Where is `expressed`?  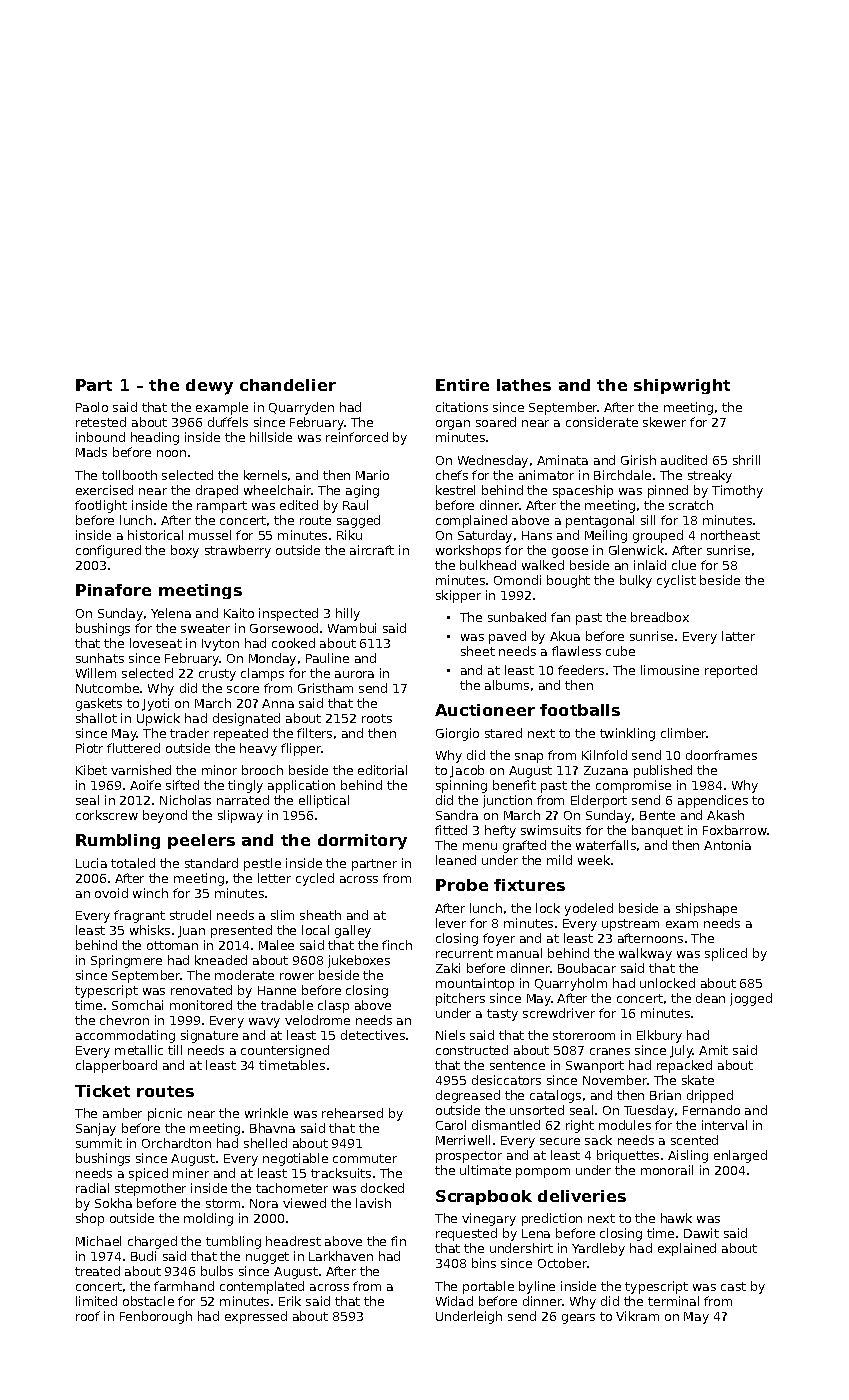
expressed is located at coordinates (256, 1317).
